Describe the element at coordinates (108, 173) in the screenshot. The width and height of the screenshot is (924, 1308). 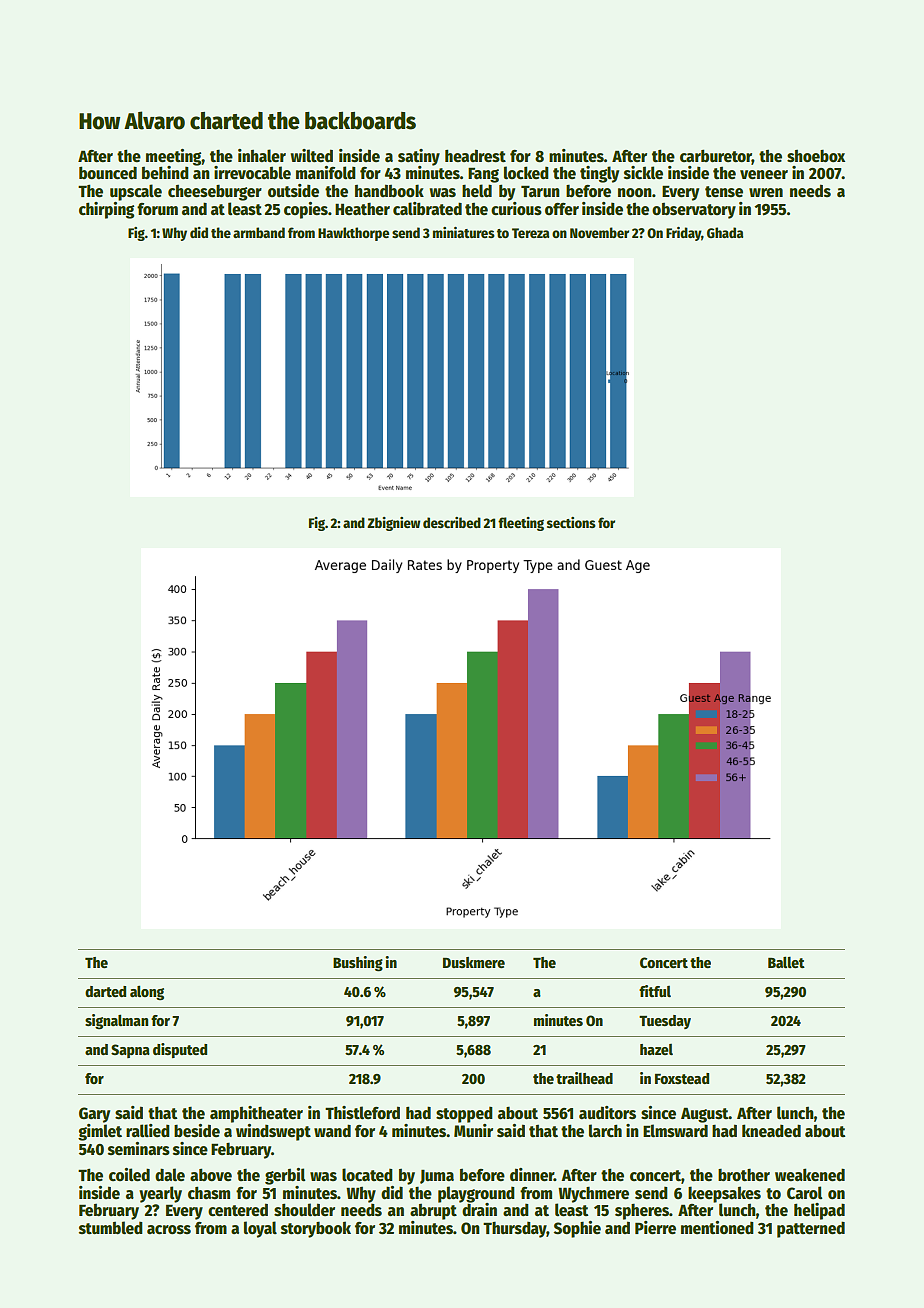
I see `bounced` at that location.
